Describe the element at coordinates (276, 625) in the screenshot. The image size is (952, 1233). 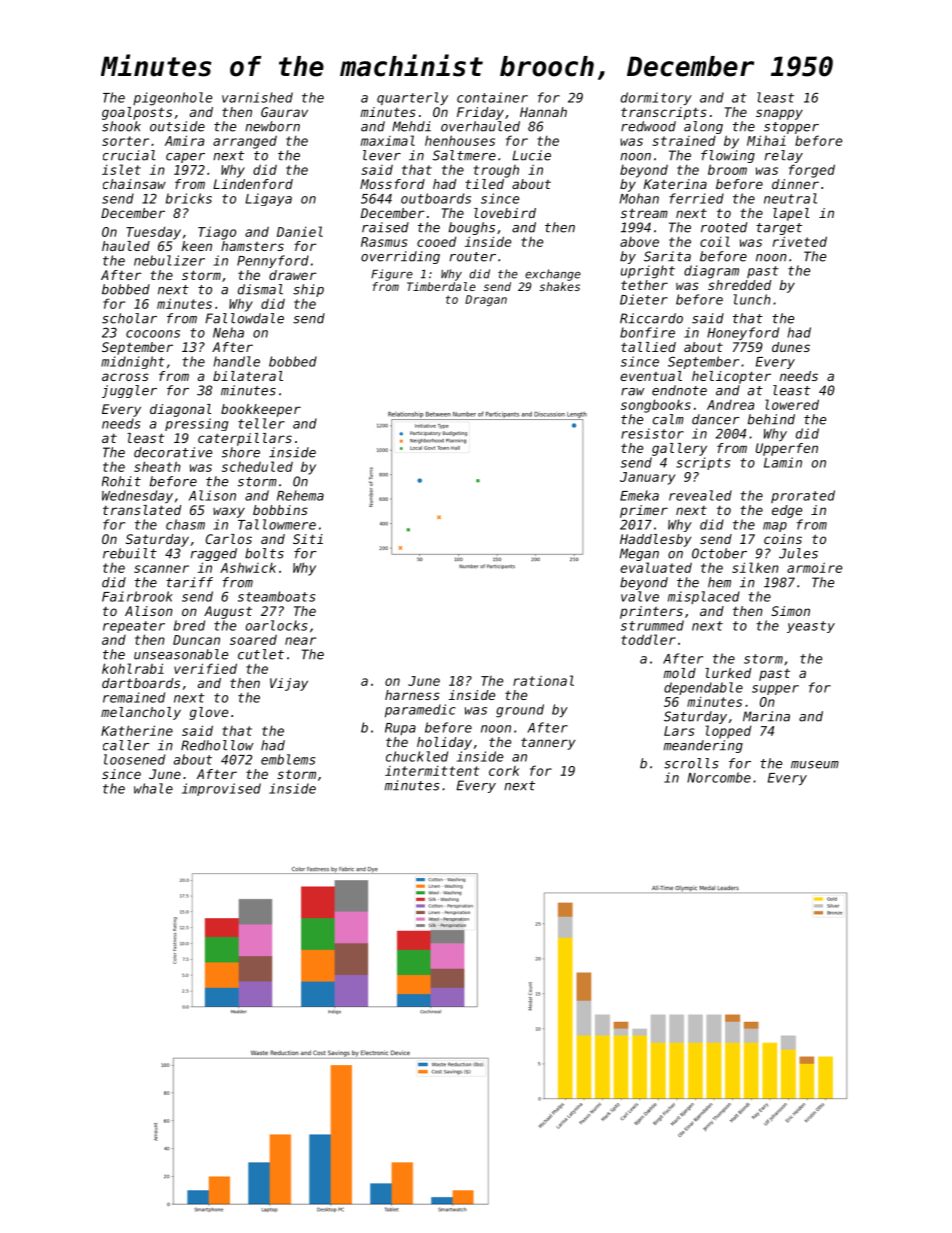
I see `oarlocks` at that location.
